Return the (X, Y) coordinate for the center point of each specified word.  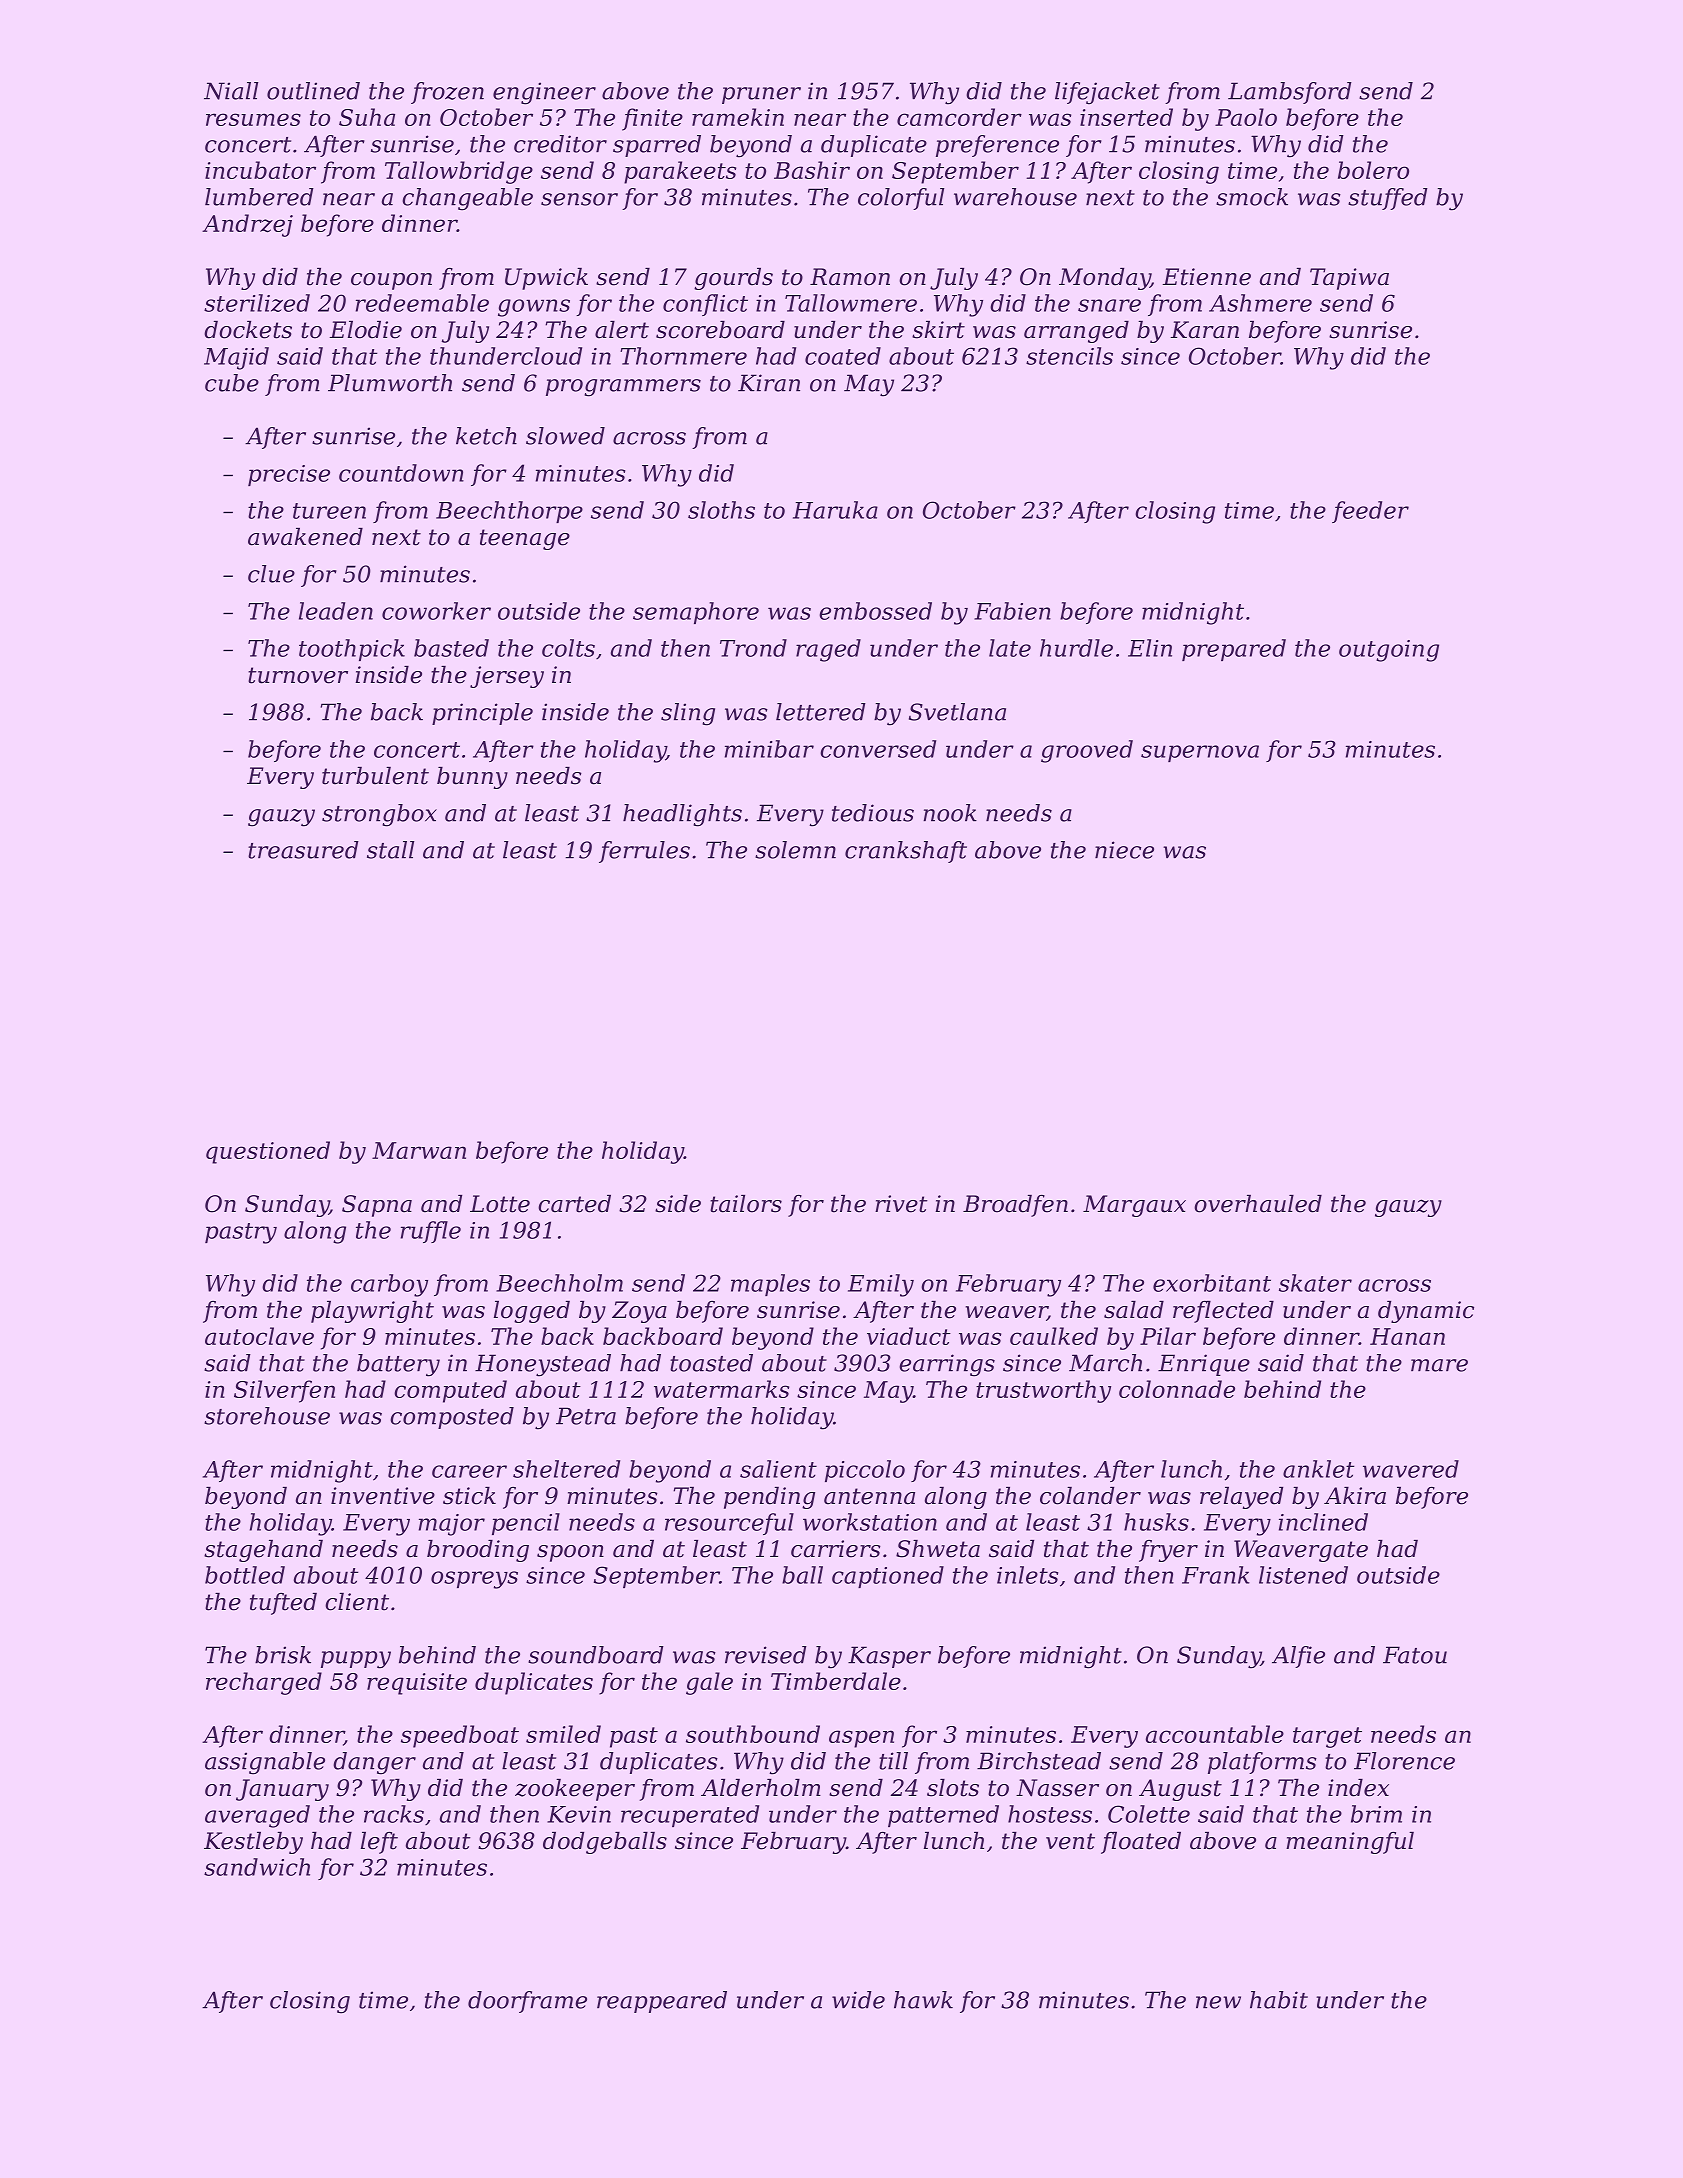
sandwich (257, 1867)
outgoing (1389, 651)
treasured (303, 850)
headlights (682, 815)
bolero (1373, 170)
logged (532, 1312)
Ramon (850, 277)
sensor (579, 199)
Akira (1355, 1496)
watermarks (721, 1389)
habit (1279, 2000)
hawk (923, 2000)
